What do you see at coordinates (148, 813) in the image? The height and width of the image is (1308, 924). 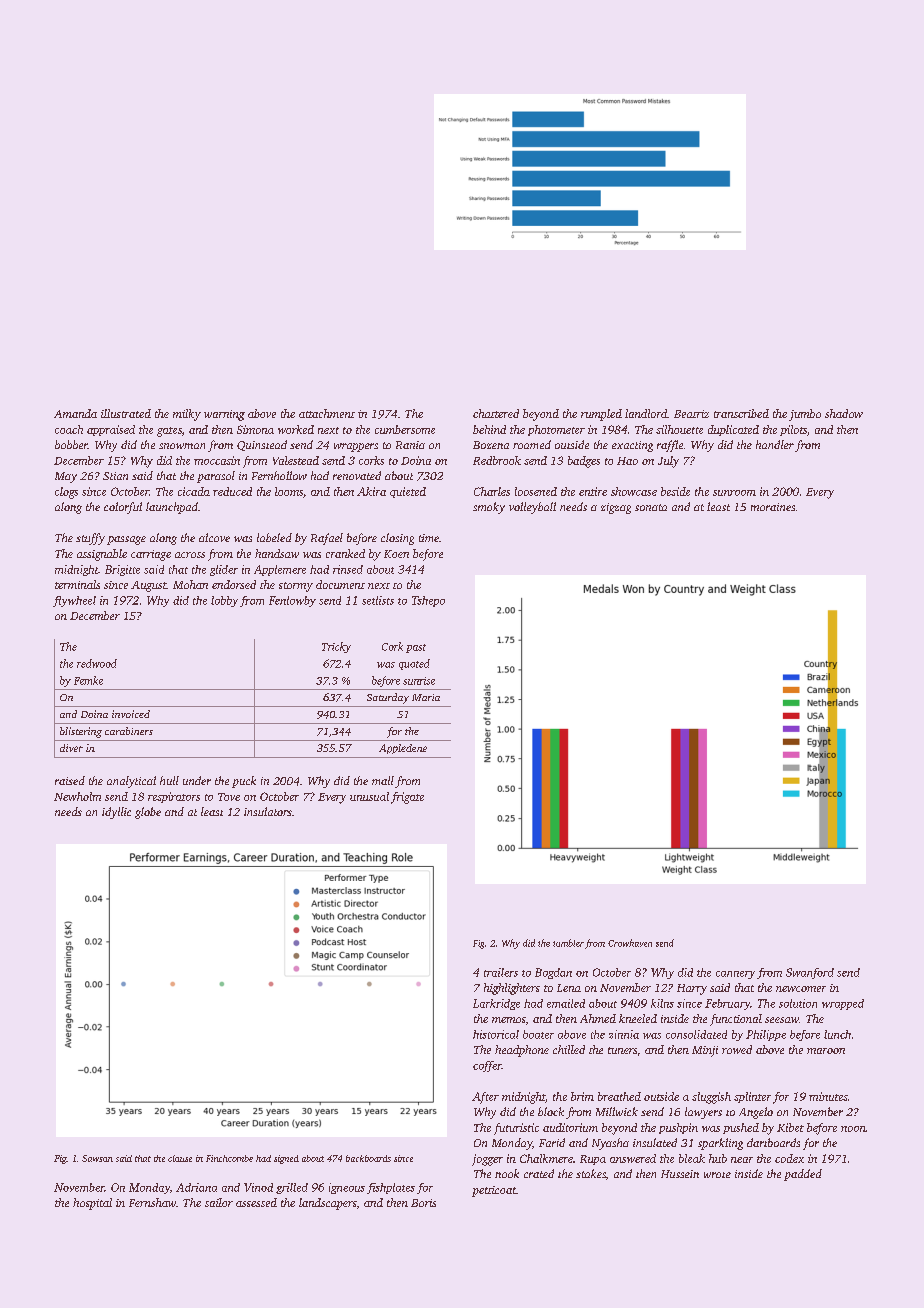 I see `globe` at bounding box center [148, 813].
